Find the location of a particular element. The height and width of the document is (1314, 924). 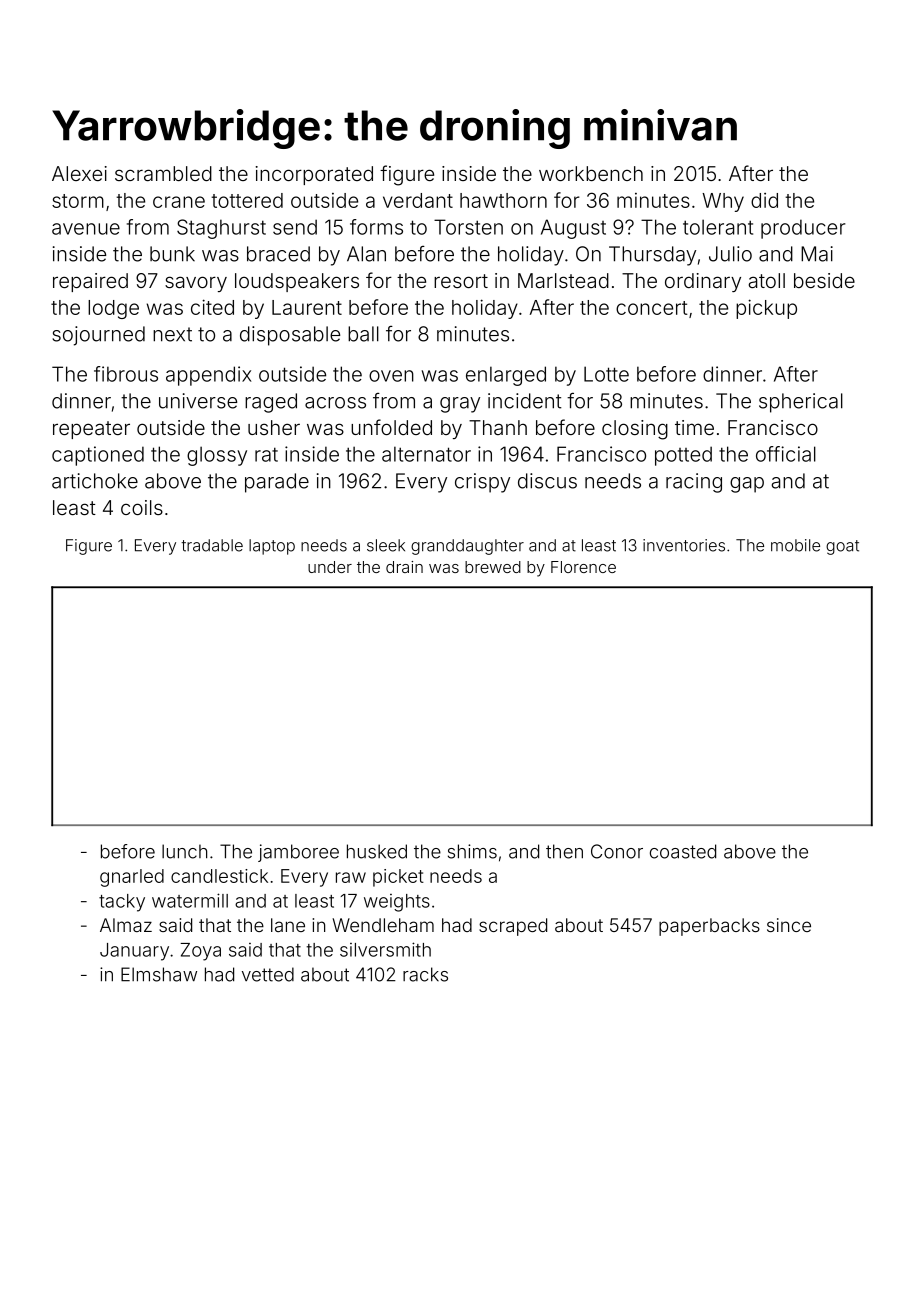

resort is located at coordinates (461, 281).
